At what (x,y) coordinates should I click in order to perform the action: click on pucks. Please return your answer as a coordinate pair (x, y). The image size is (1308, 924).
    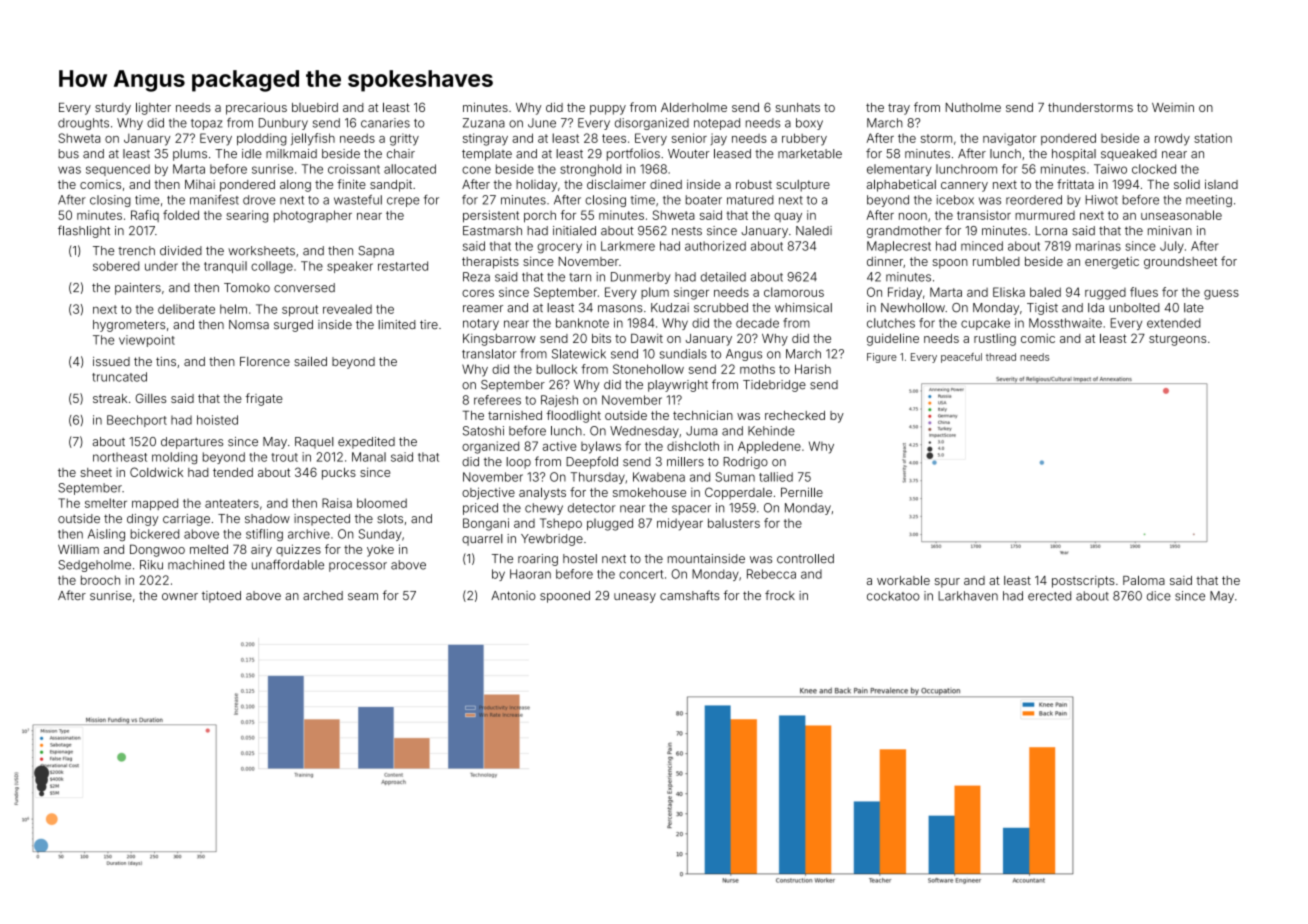
    Looking at the image, I should click on (339, 474).
